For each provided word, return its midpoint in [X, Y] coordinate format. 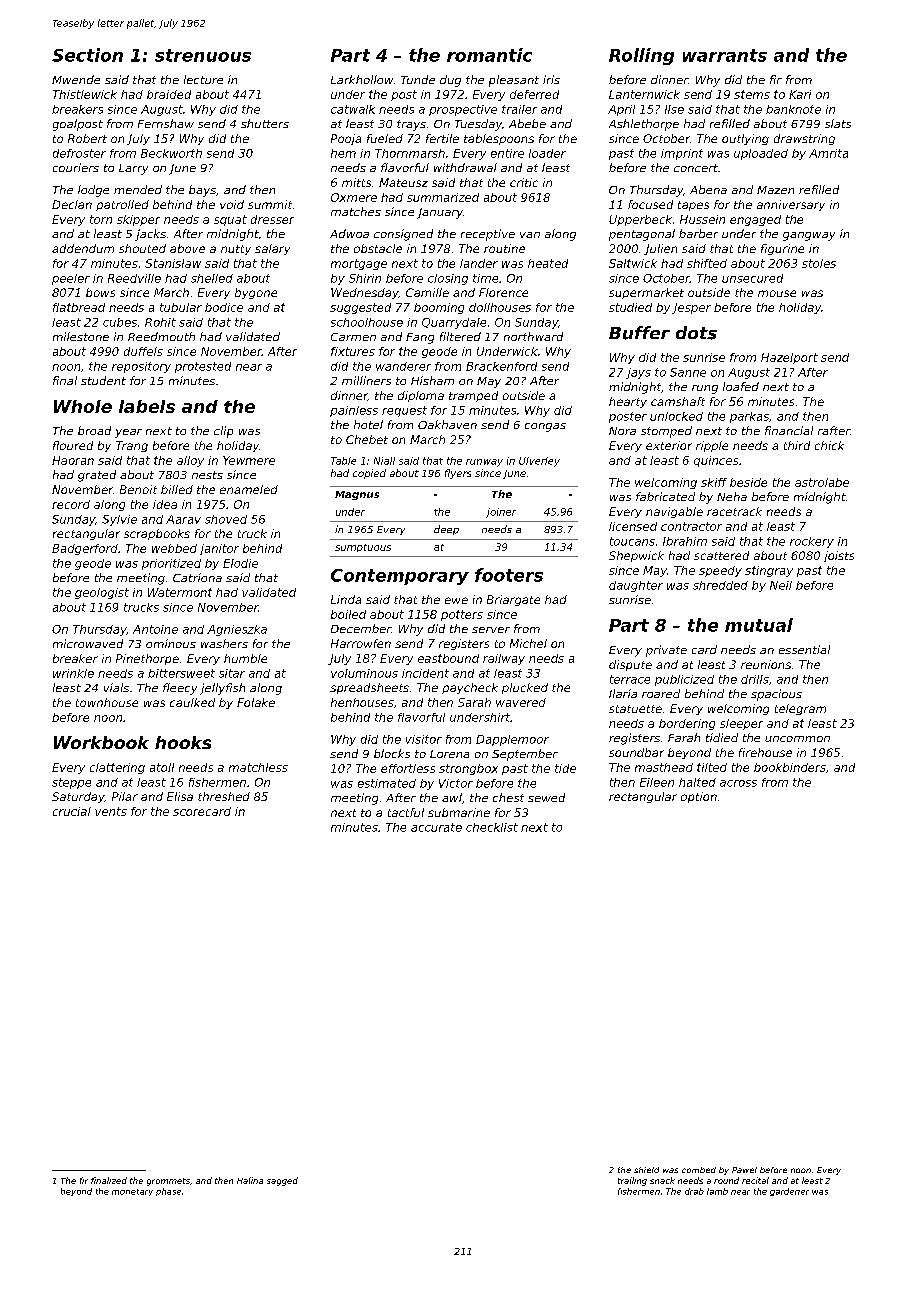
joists [839, 556]
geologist [102, 593]
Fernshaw [166, 123]
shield [646, 1170]
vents [111, 811]
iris [551, 79]
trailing [632, 1181]
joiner [501, 513]
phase [168, 1192]
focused [650, 204]
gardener [789, 1192]
